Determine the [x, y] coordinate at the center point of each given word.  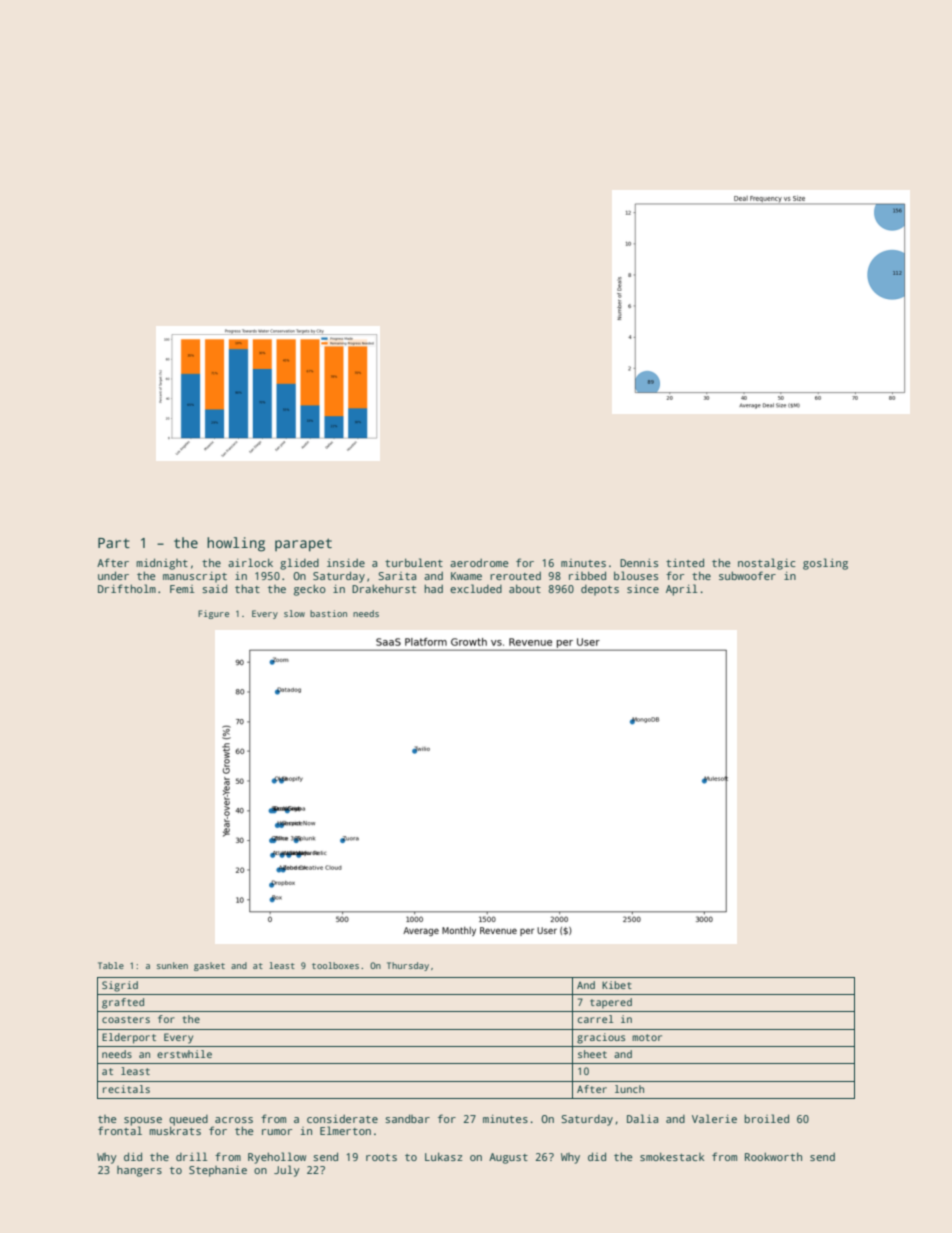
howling [236, 544]
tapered [611, 1003]
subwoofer [747, 575]
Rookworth [773, 1156]
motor [647, 1037]
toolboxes [335, 965]
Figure [213, 614]
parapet [303, 545]
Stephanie [218, 1171]
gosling [825, 564]
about [525, 588]
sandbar [407, 1118]
